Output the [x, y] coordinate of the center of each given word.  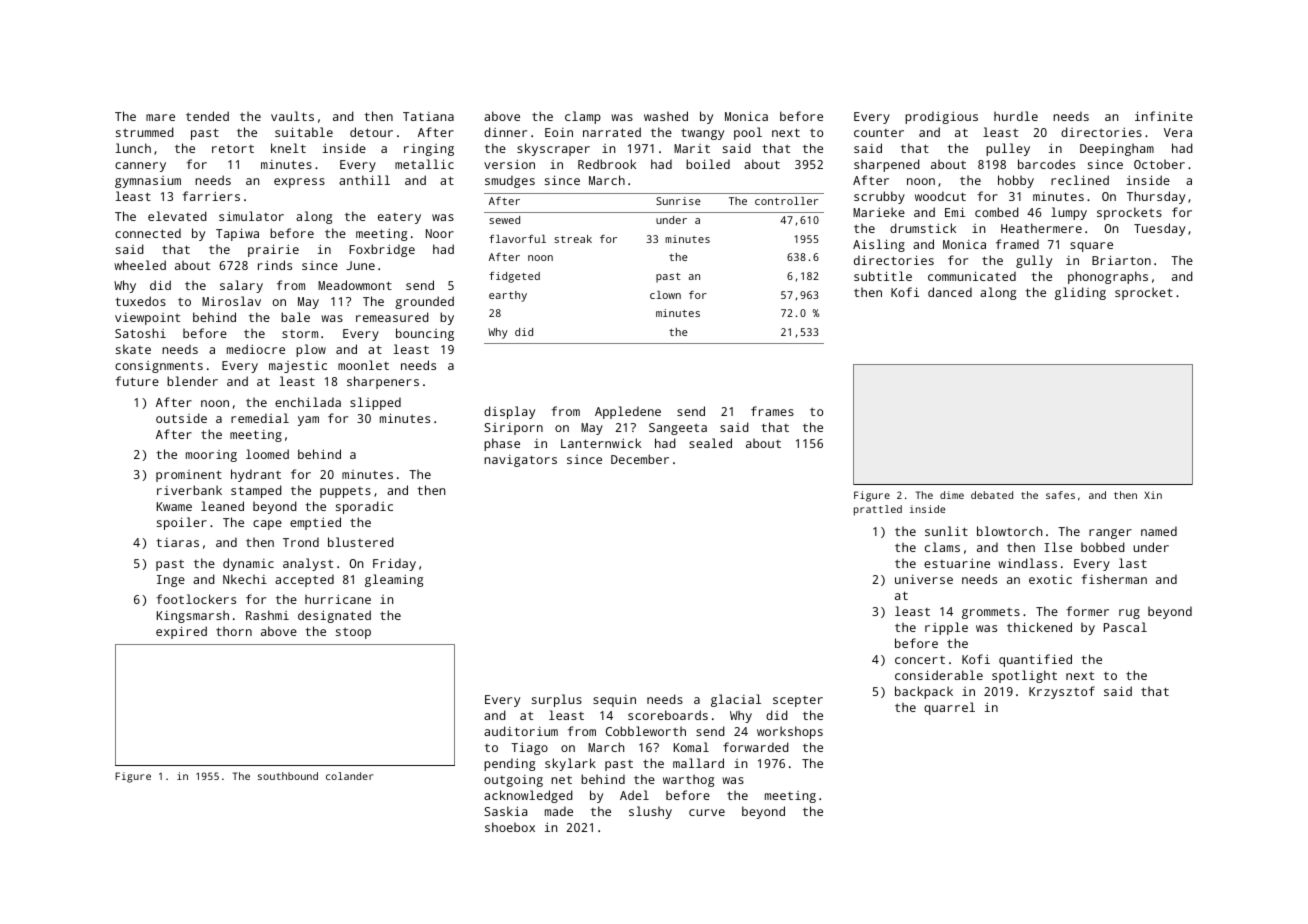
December [640, 459]
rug [1129, 614]
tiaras [177, 542]
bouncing [425, 334]
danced [950, 292]
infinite [1164, 116]
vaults [292, 116]
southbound [288, 776]
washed [666, 116]
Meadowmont [355, 285]
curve [707, 812]
